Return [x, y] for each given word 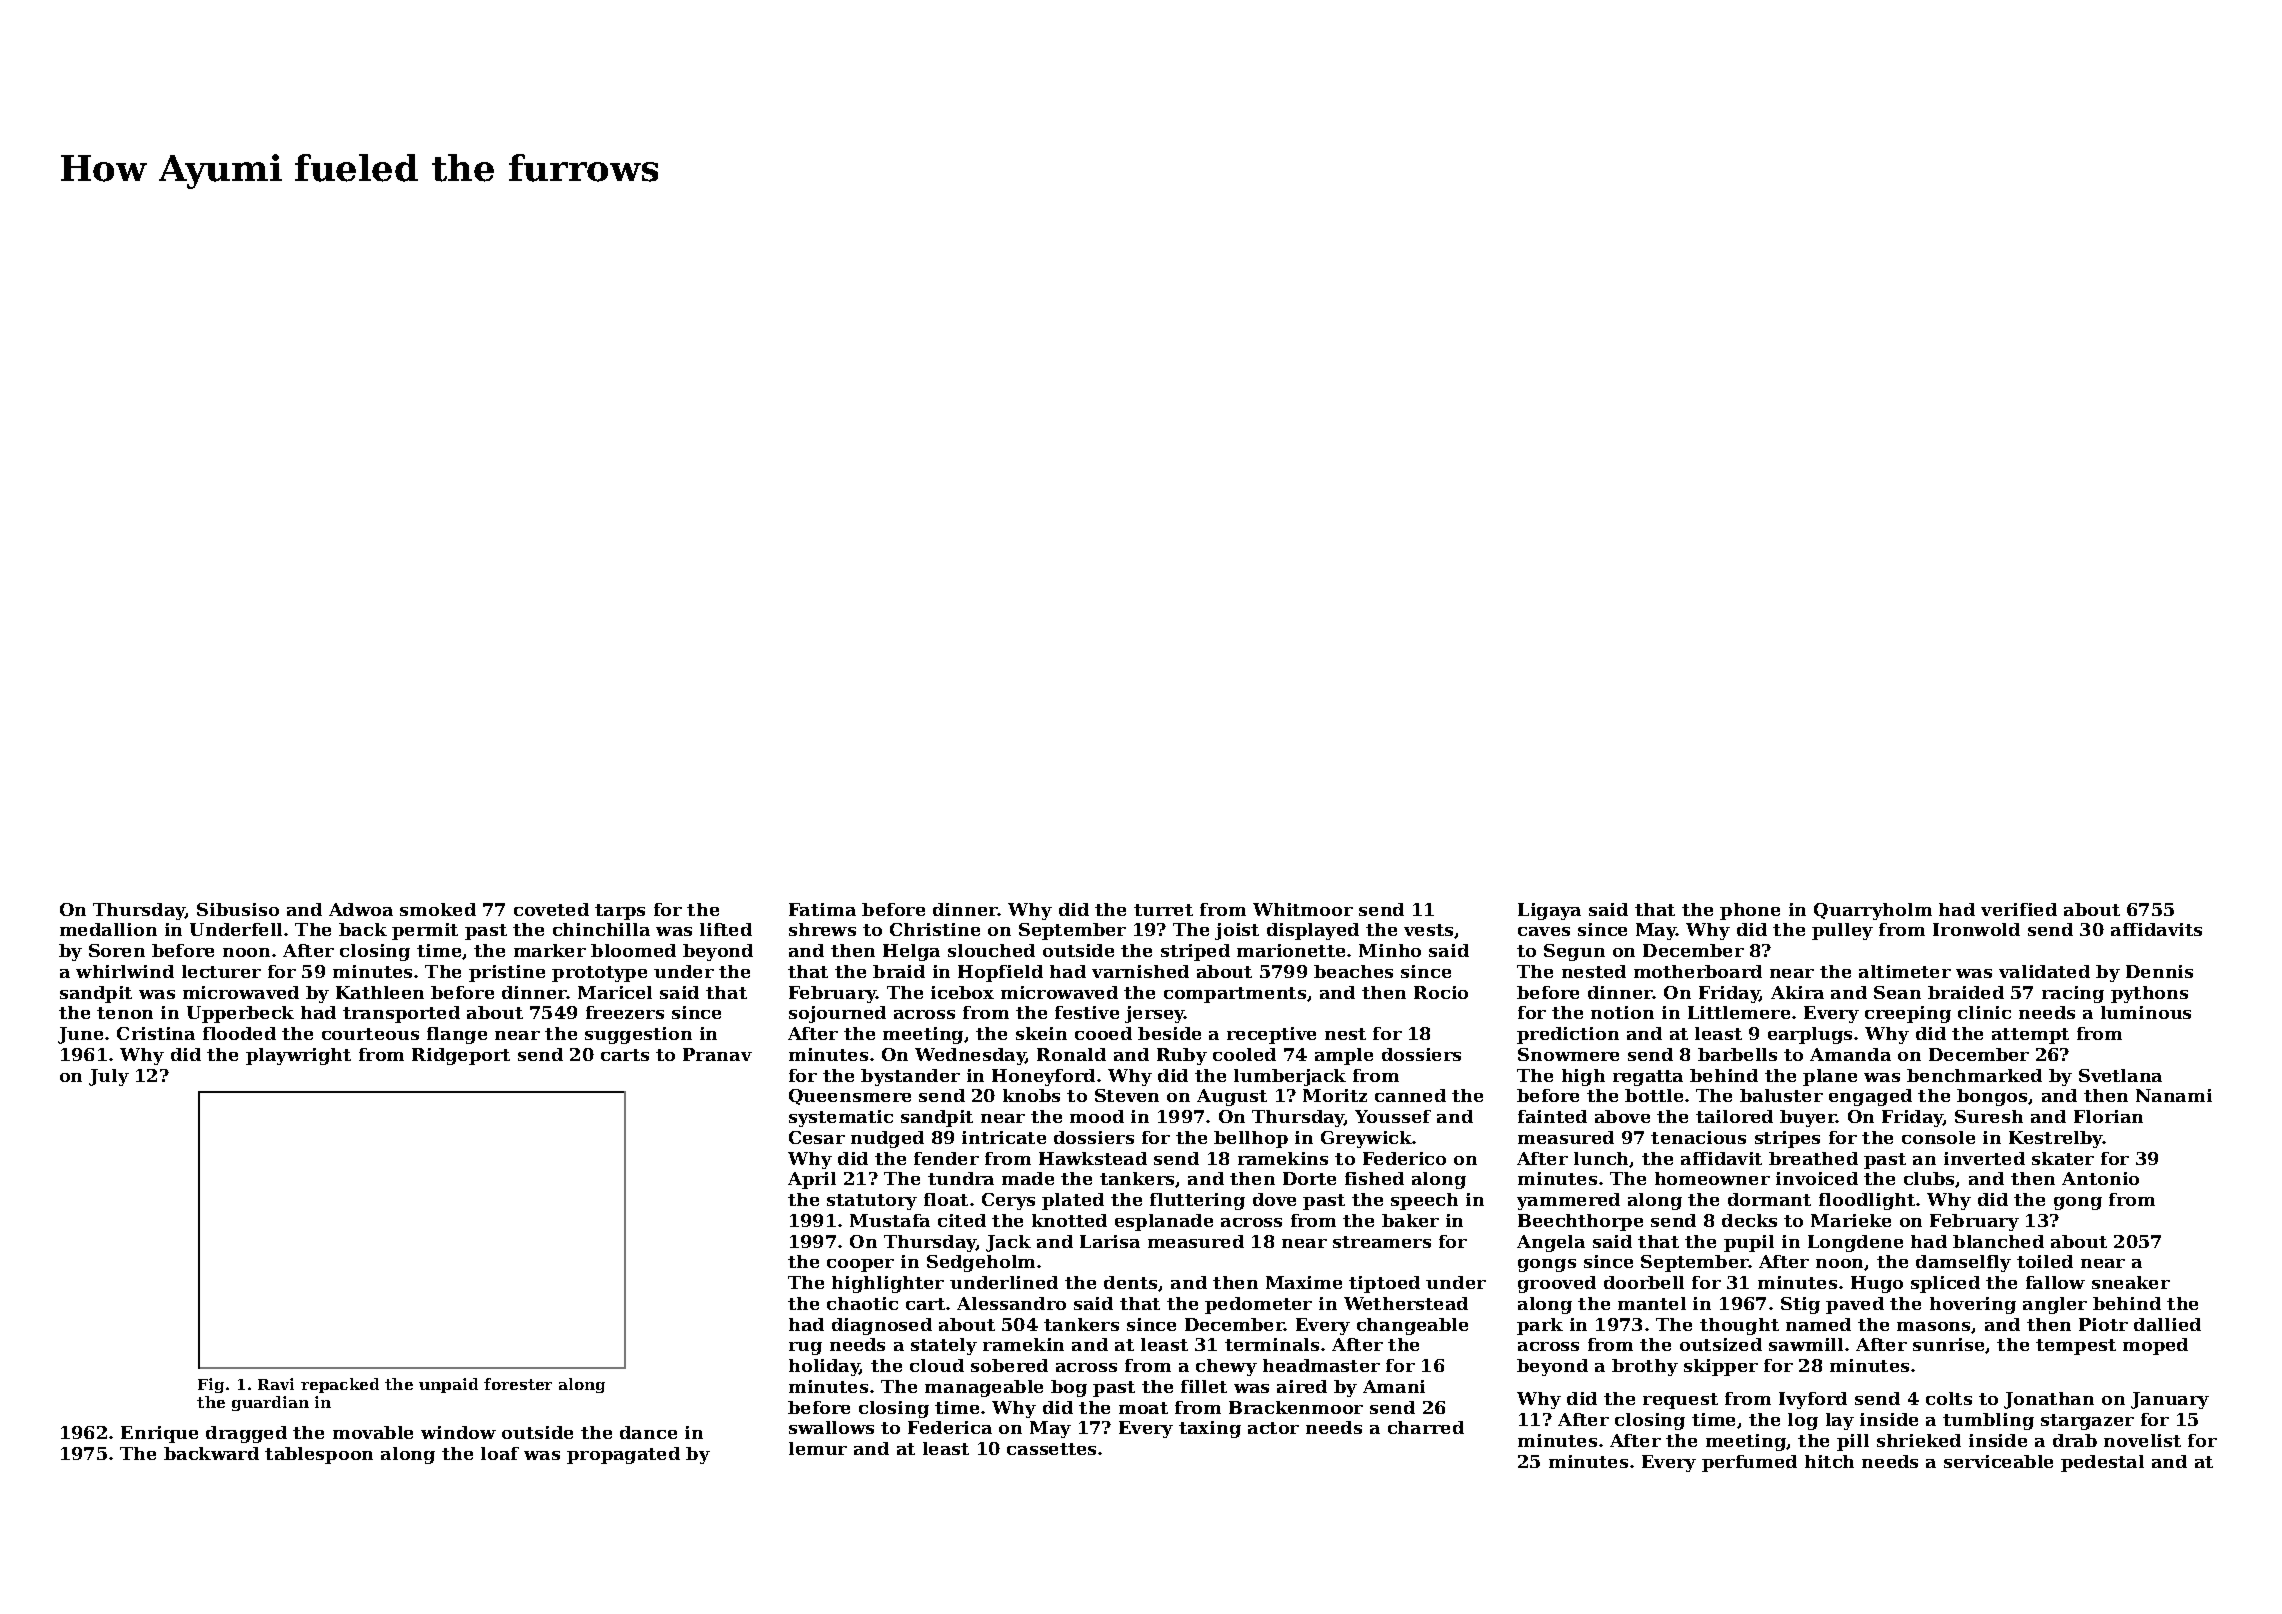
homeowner [1712, 1178]
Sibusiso [238, 909]
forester [518, 1384]
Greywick [1367, 1139]
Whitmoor [1303, 909]
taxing [1210, 1429]
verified [2019, 909]
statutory [872, 1202]
